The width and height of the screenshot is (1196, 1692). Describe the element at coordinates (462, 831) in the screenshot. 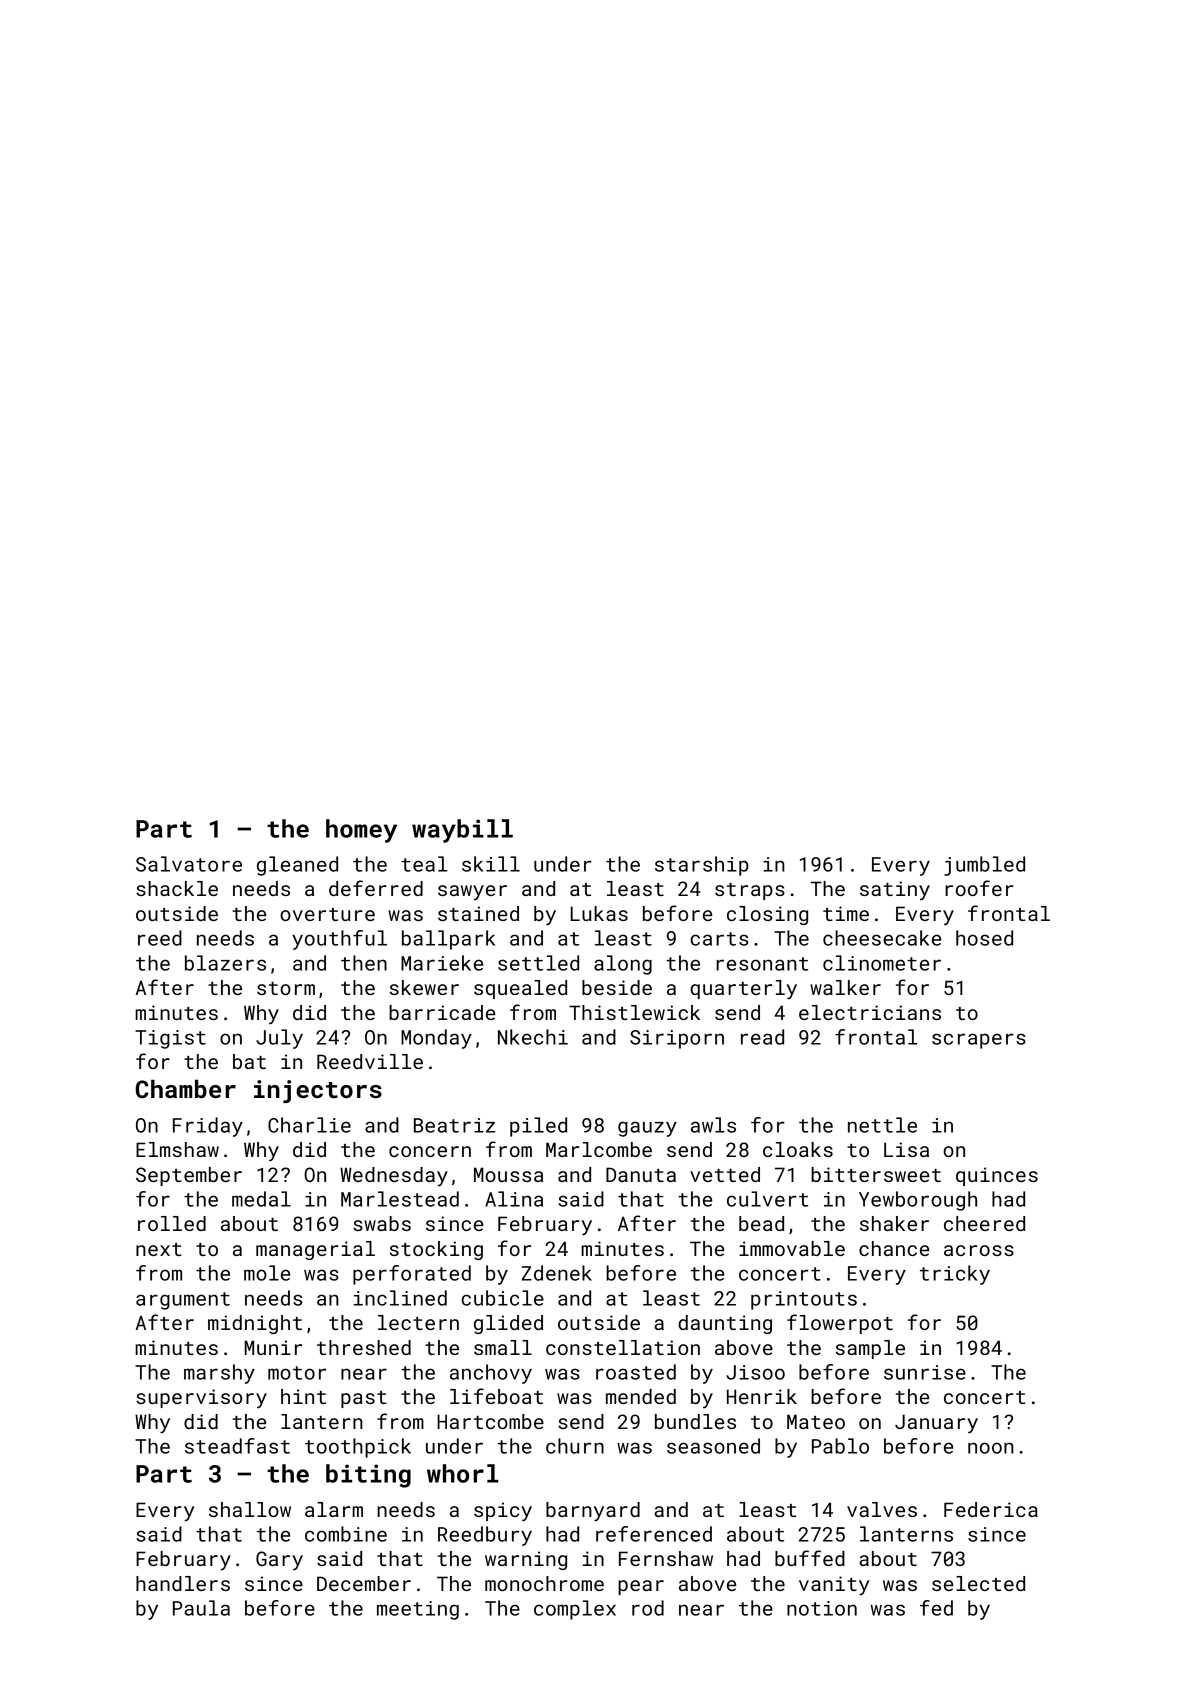

I see `waybill` at that location.
